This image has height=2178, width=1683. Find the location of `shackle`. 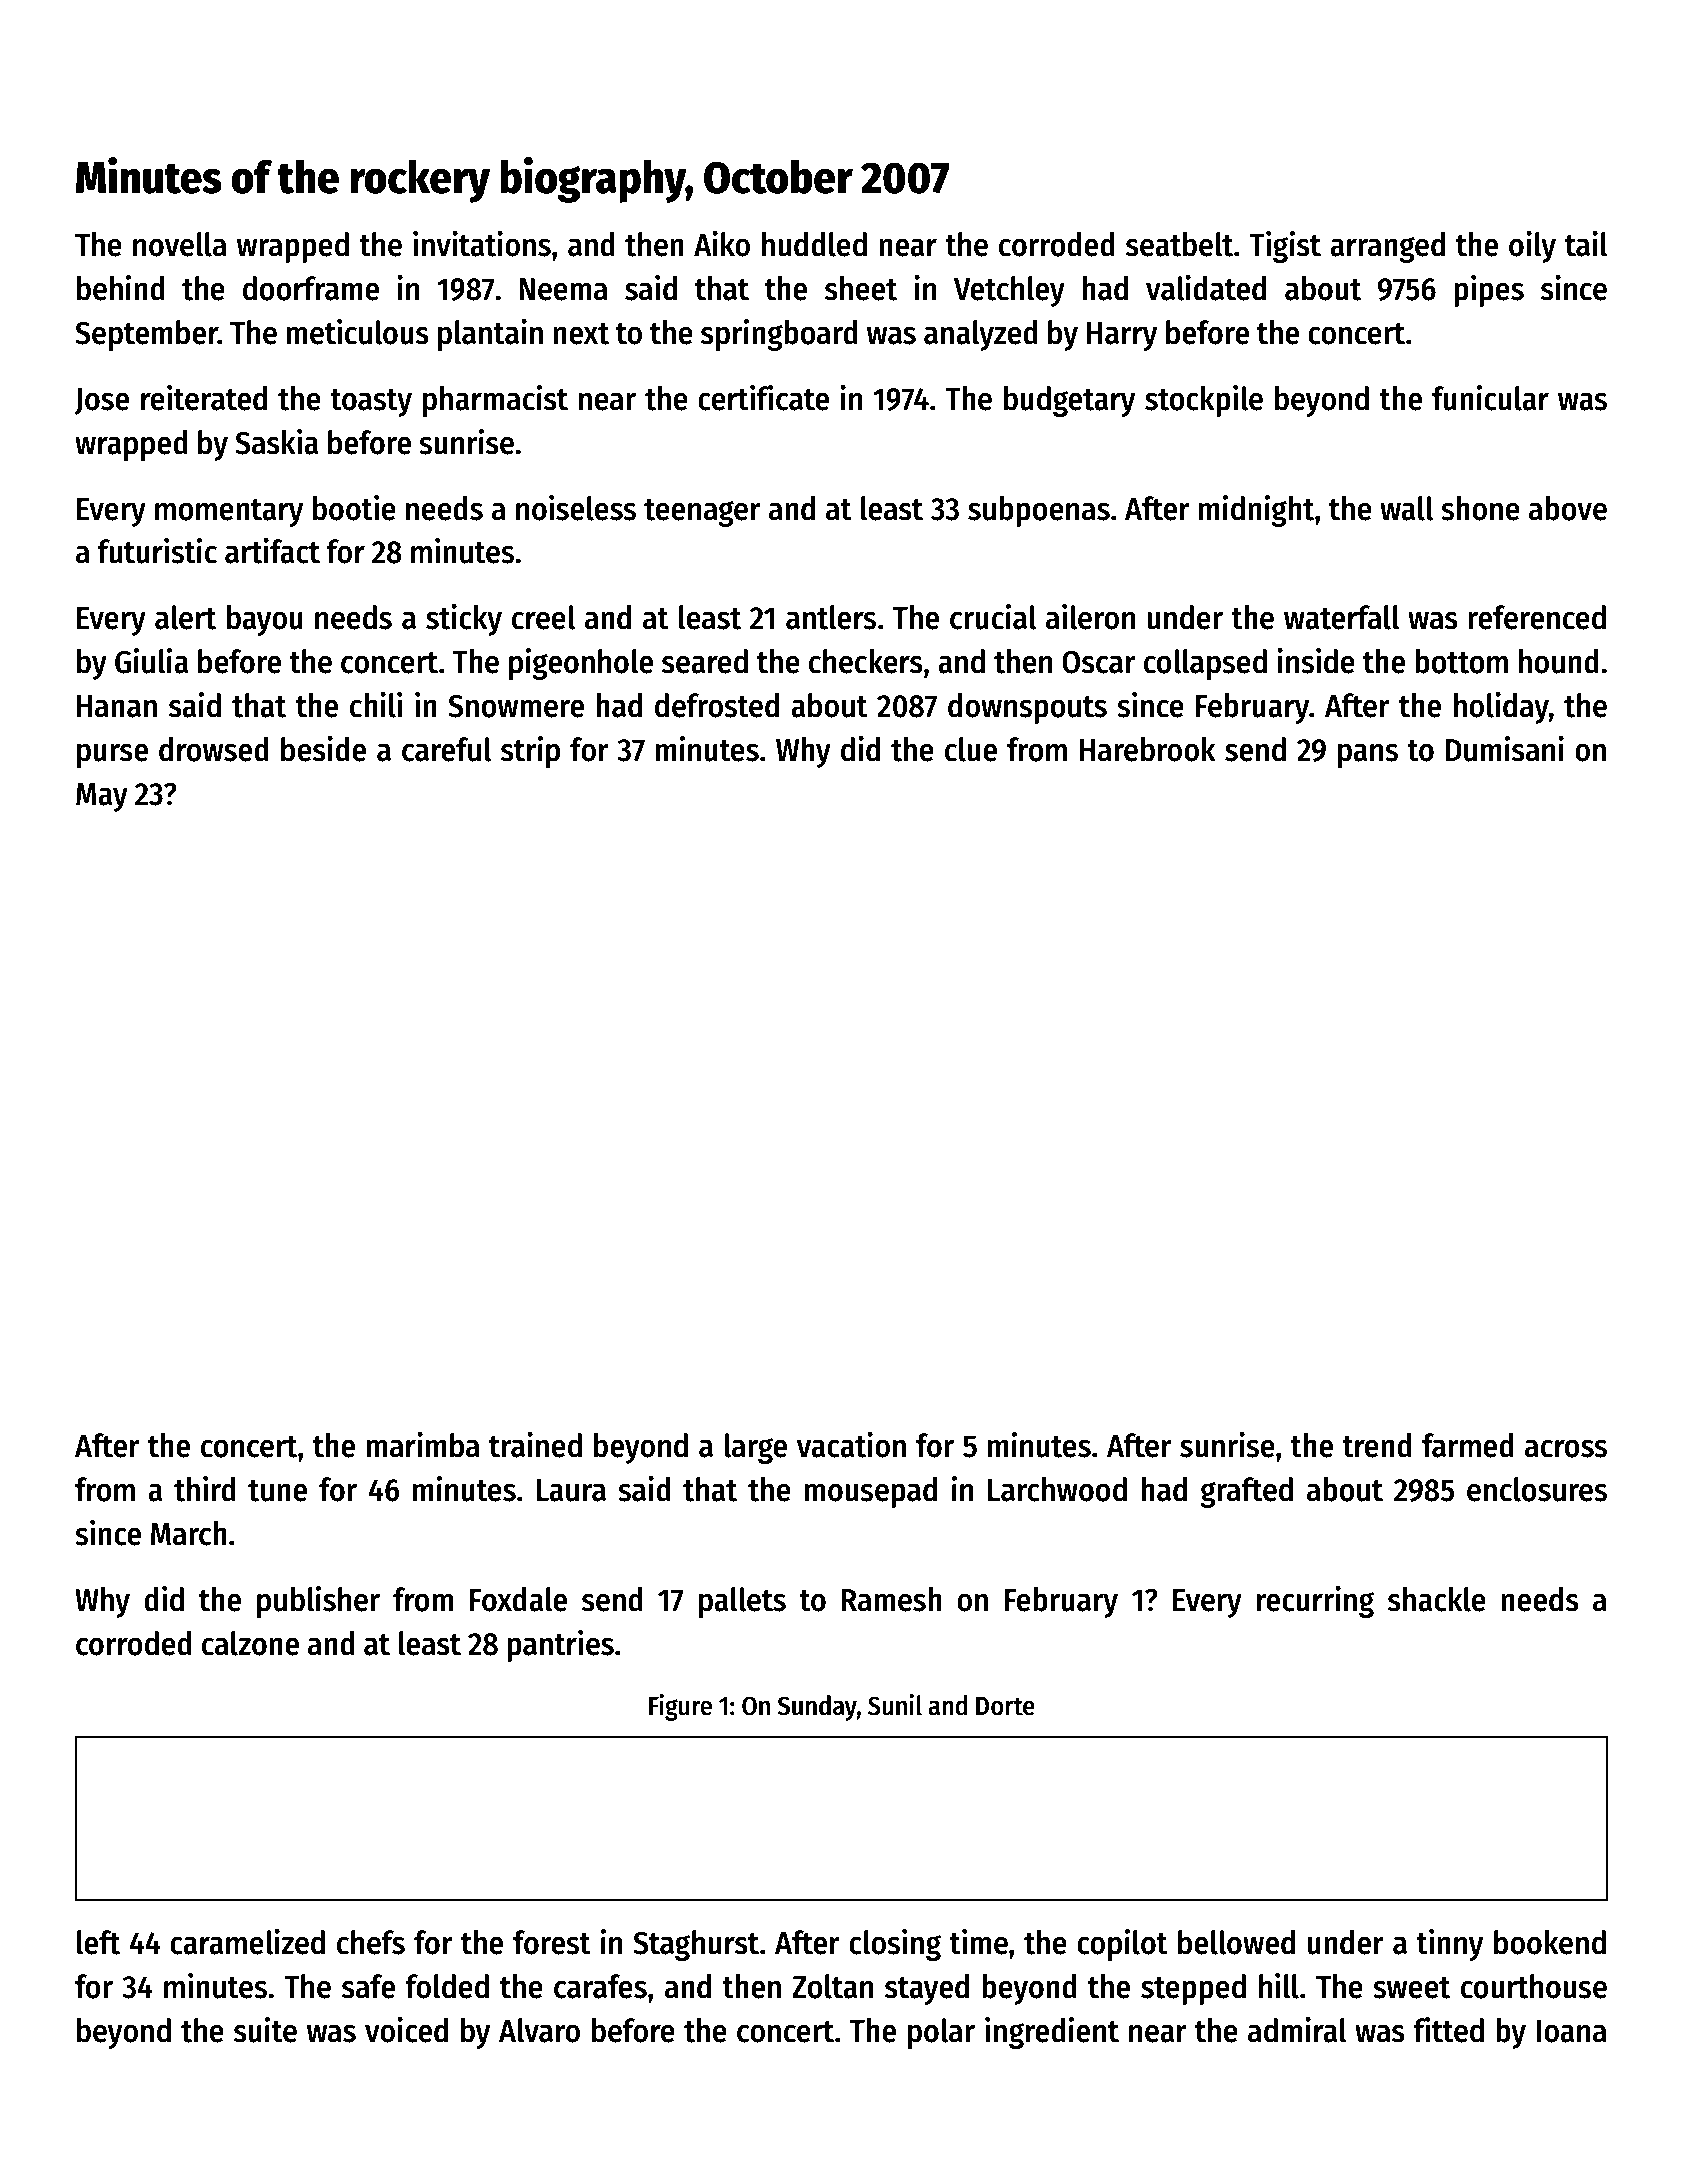

shackle is located at coordinates (1437, 1599).
